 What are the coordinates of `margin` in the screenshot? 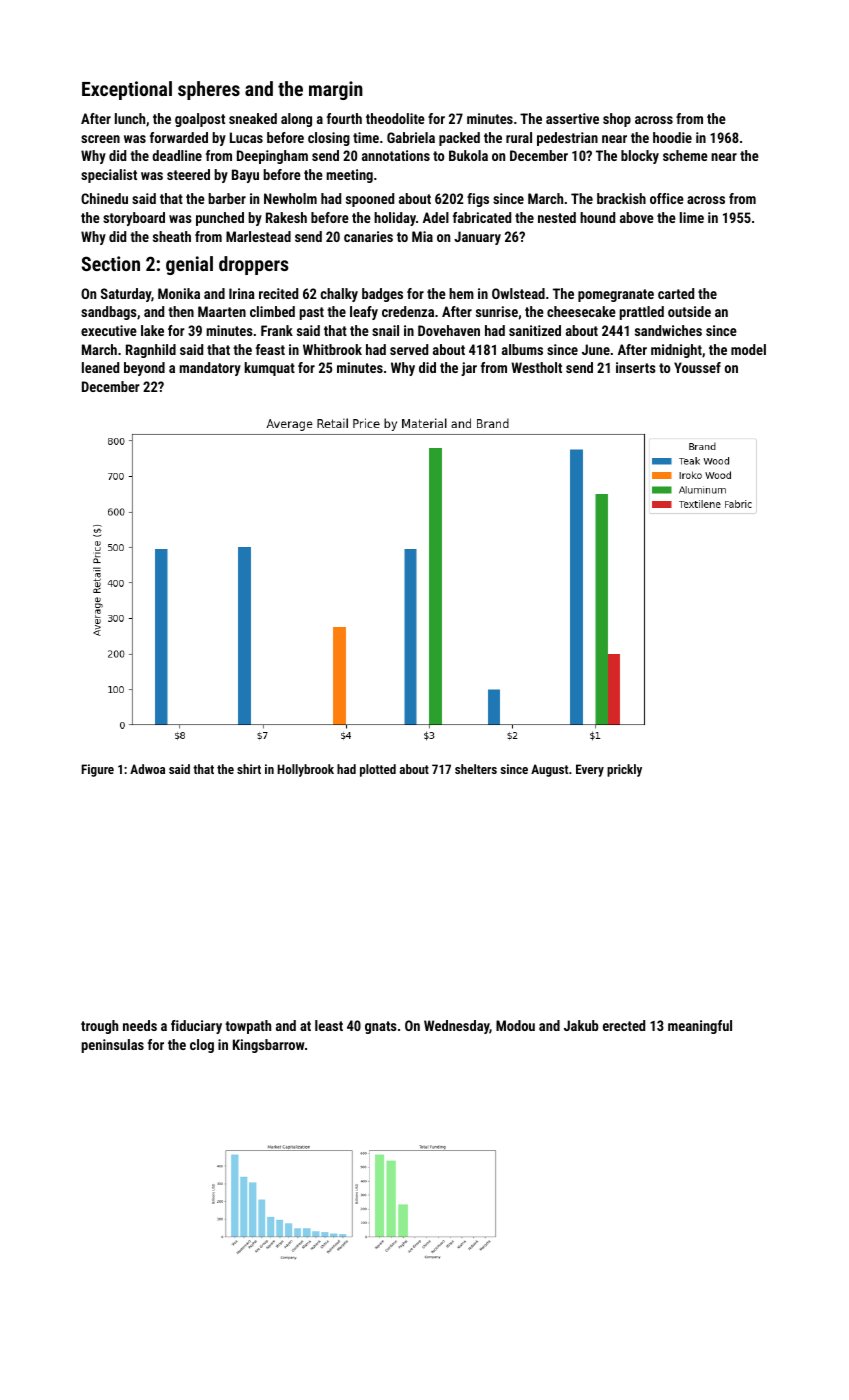 It's located at (336, 90).
